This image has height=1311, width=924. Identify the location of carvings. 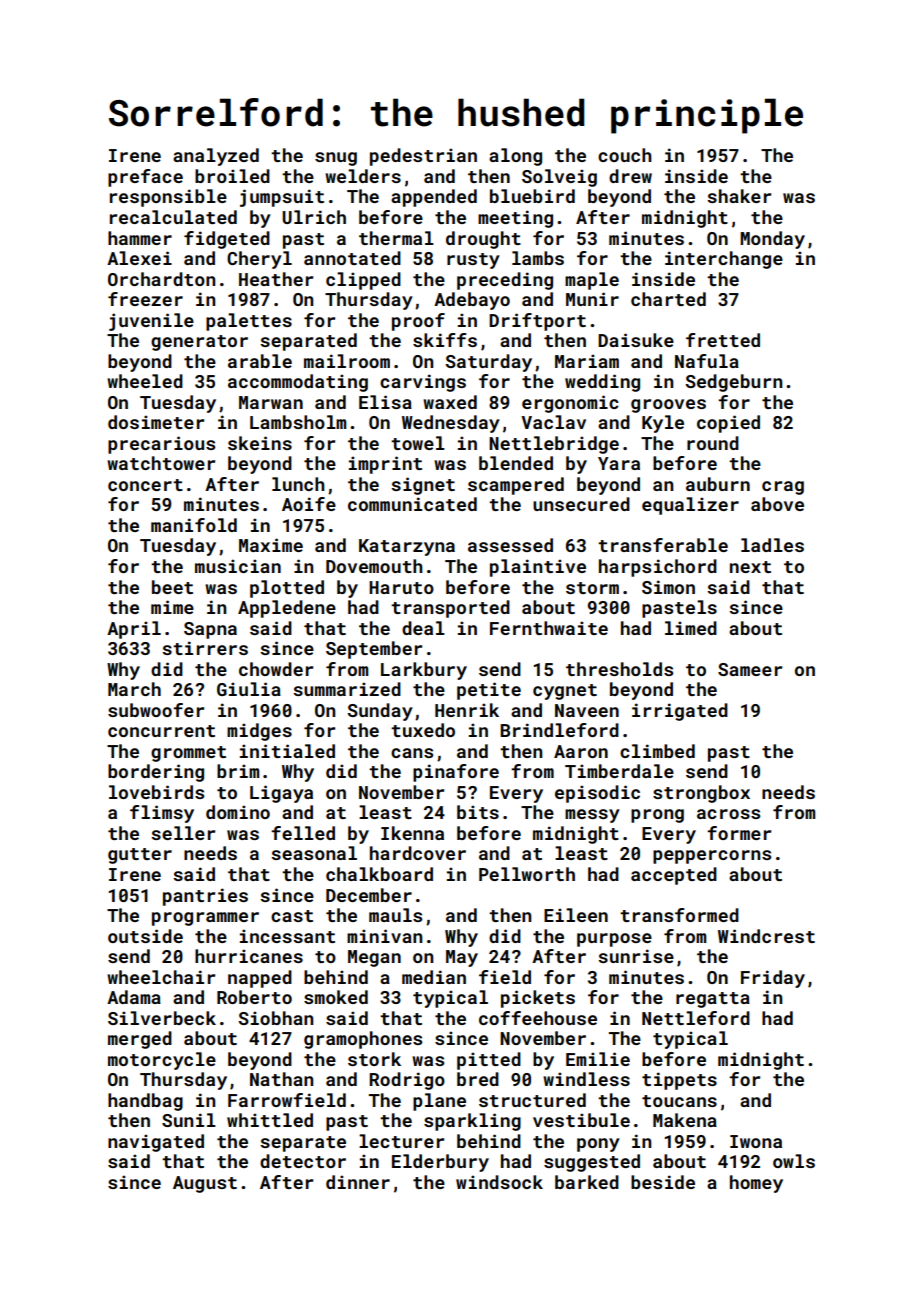
(423, 383).
